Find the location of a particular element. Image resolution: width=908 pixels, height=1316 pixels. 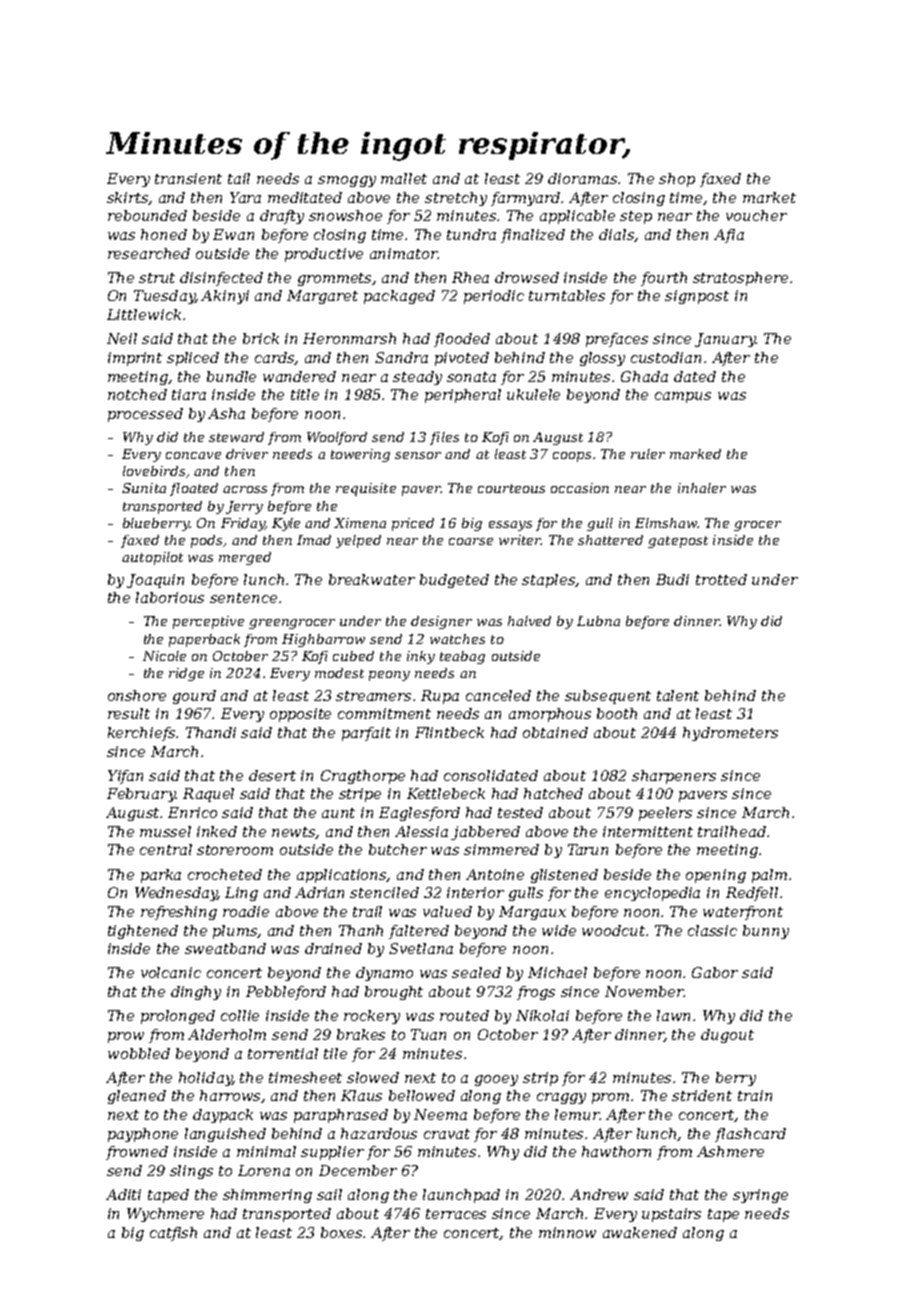

Ghada is located at coordinates (644, 376).
